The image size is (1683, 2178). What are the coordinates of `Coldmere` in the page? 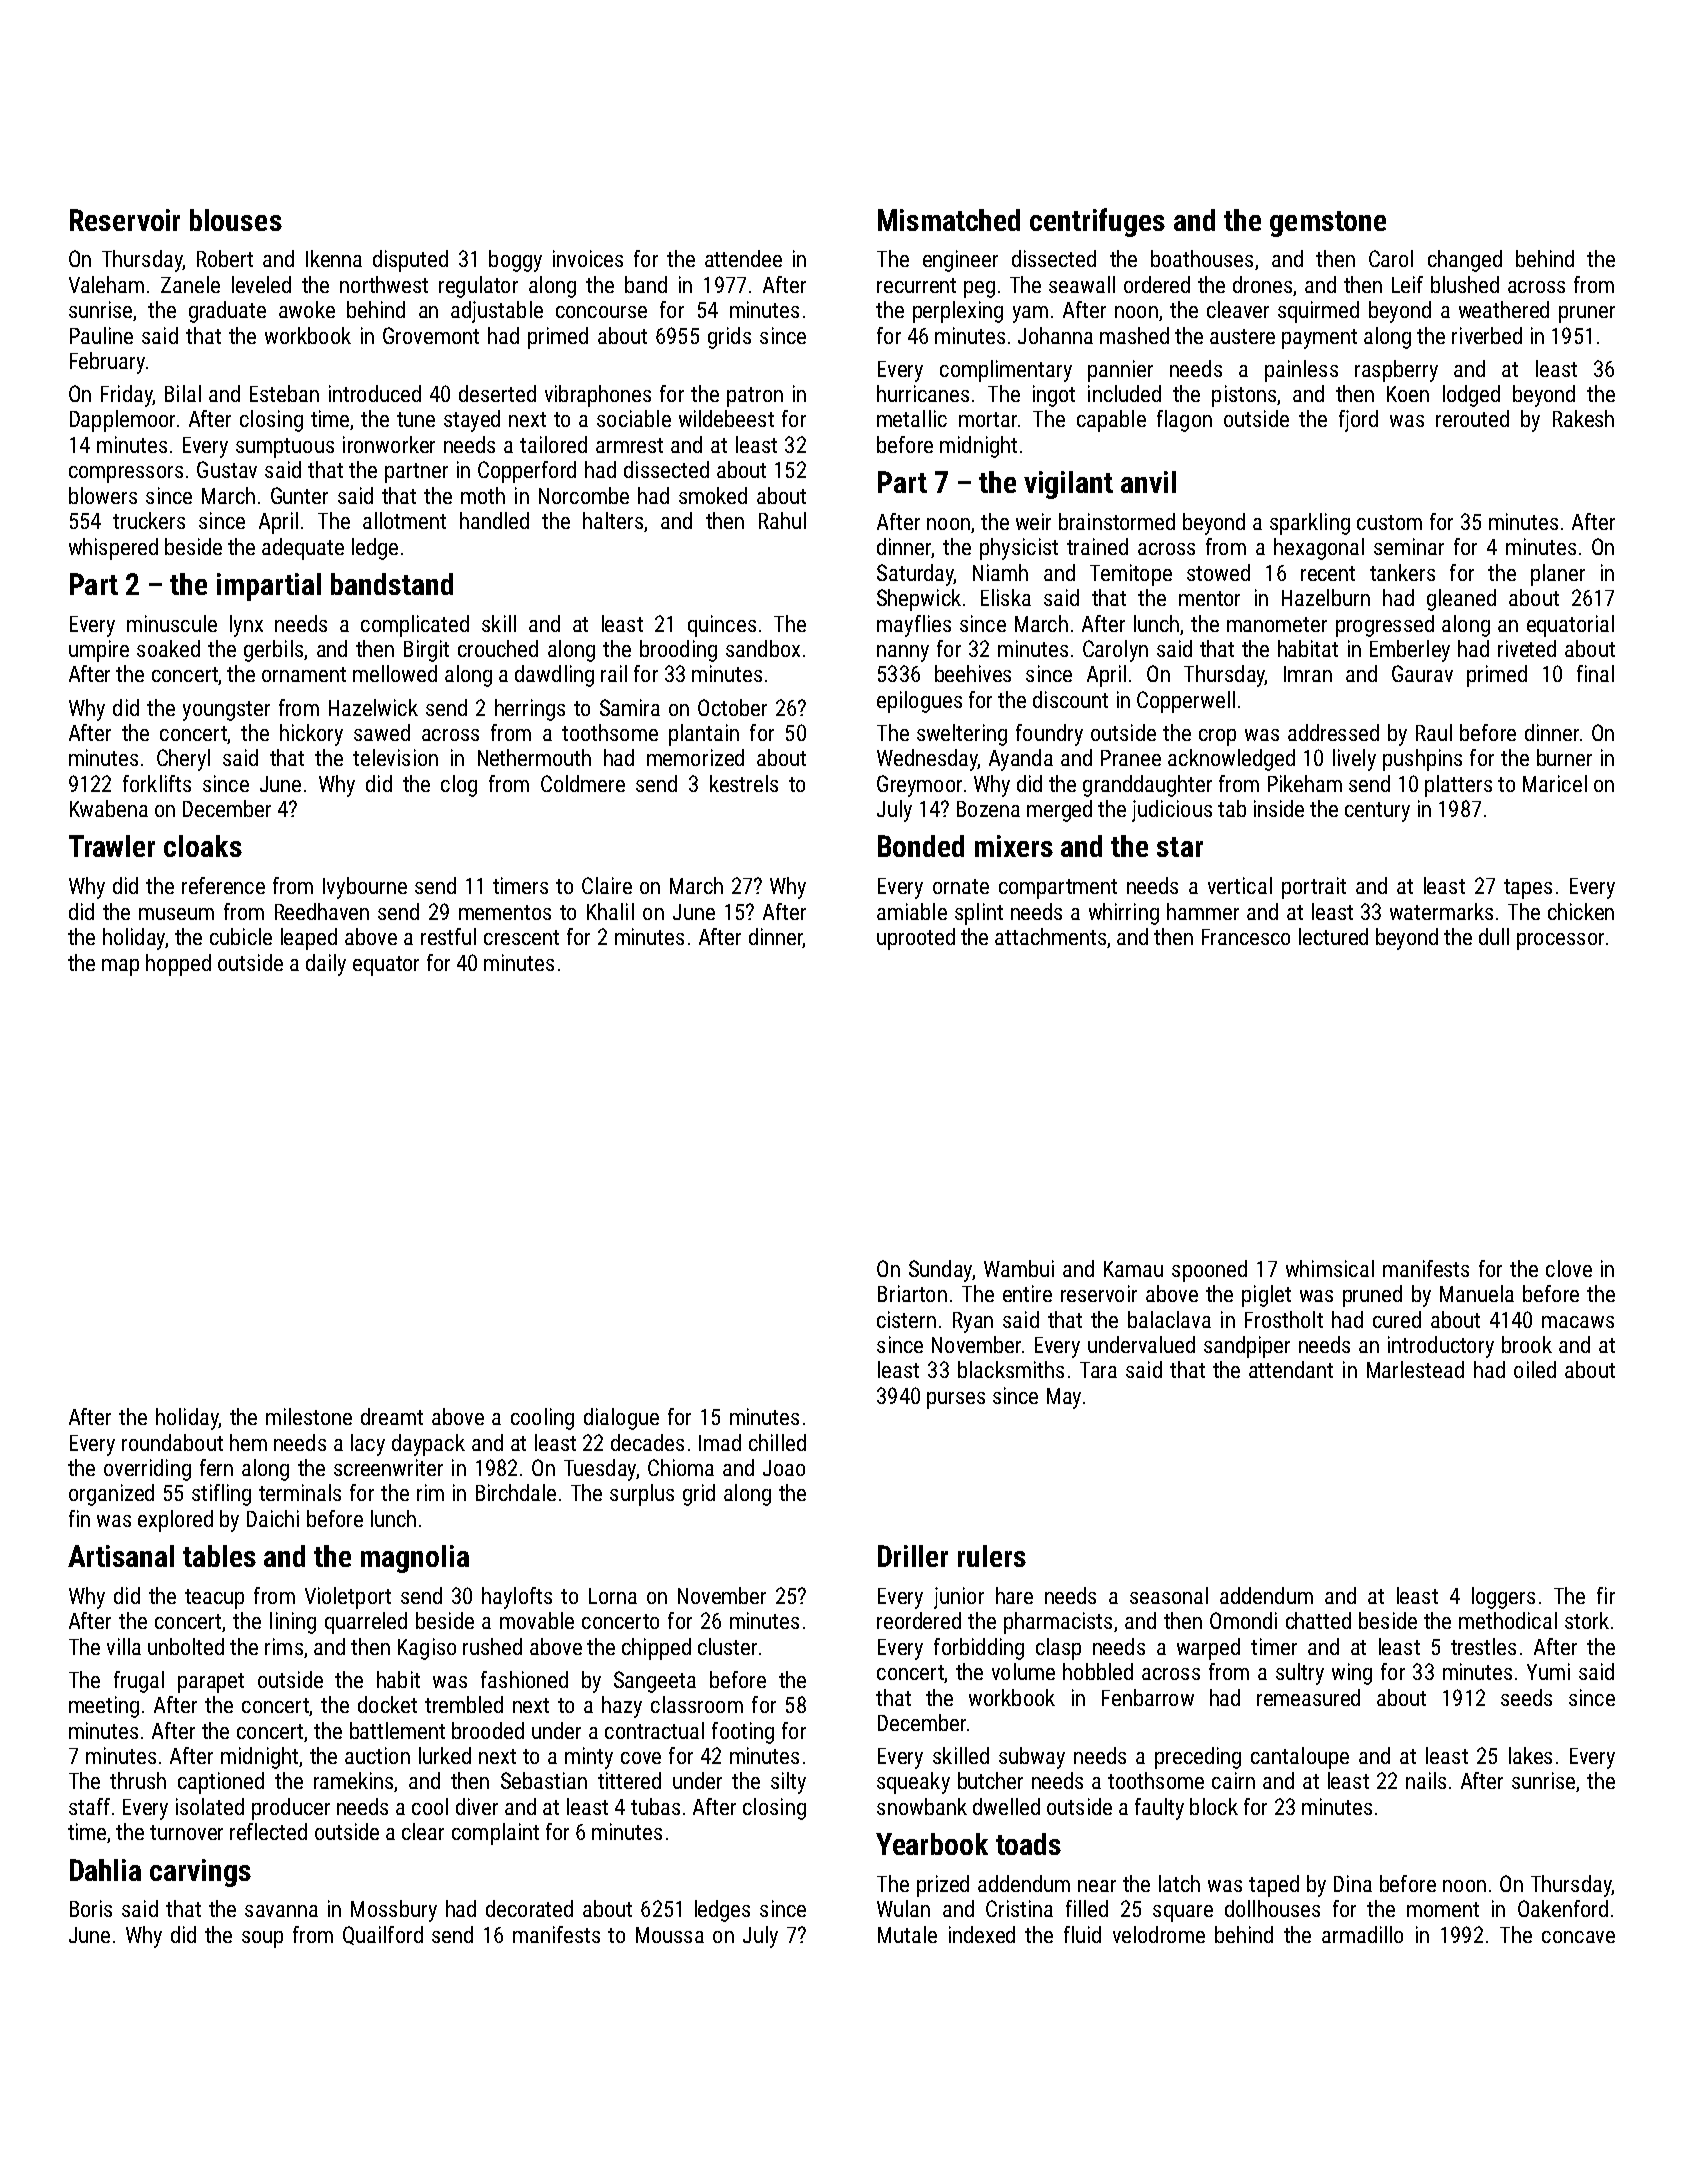 It's located at (583, 783).
